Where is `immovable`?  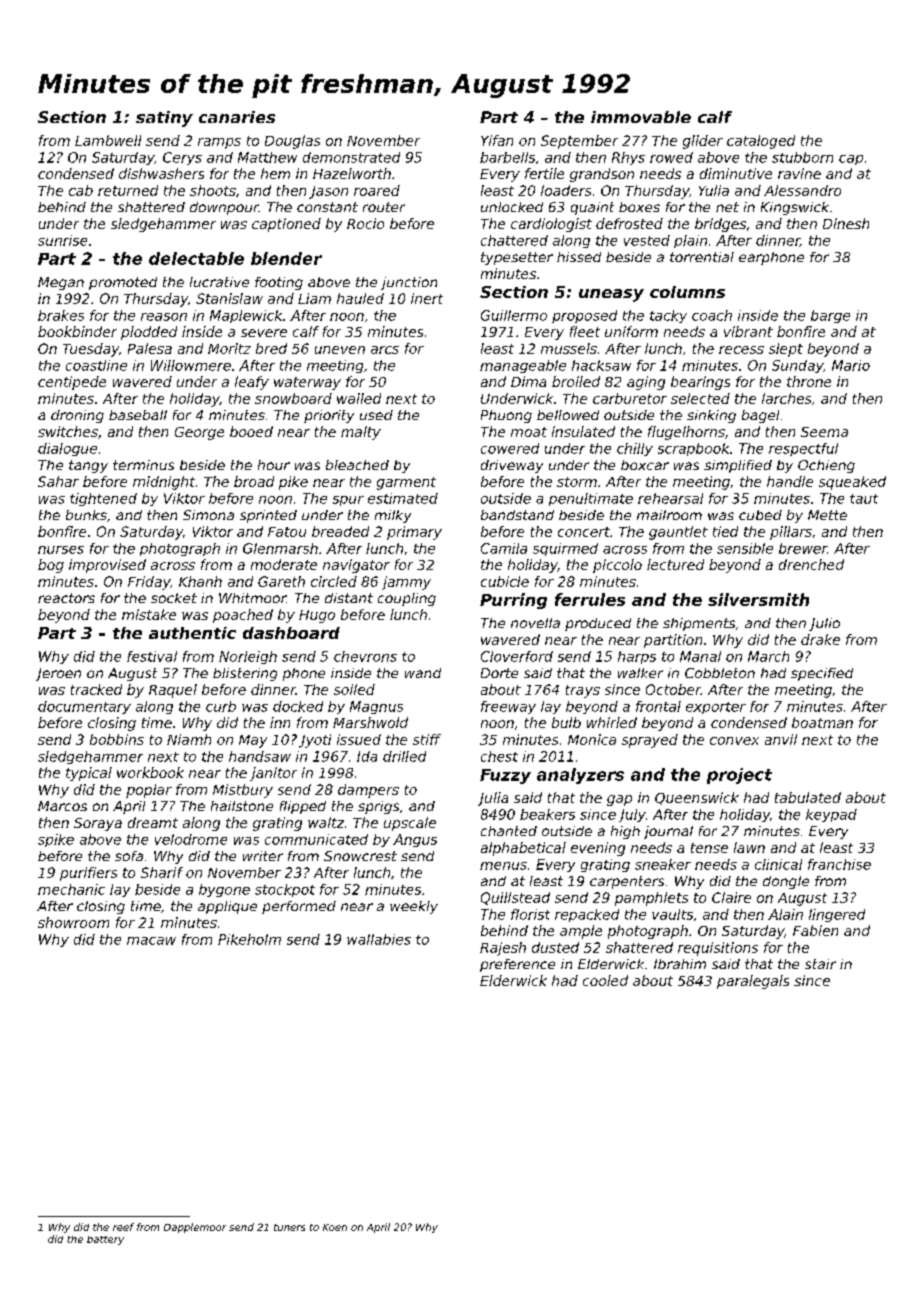 immovable is located at coordinates (641, 117).
